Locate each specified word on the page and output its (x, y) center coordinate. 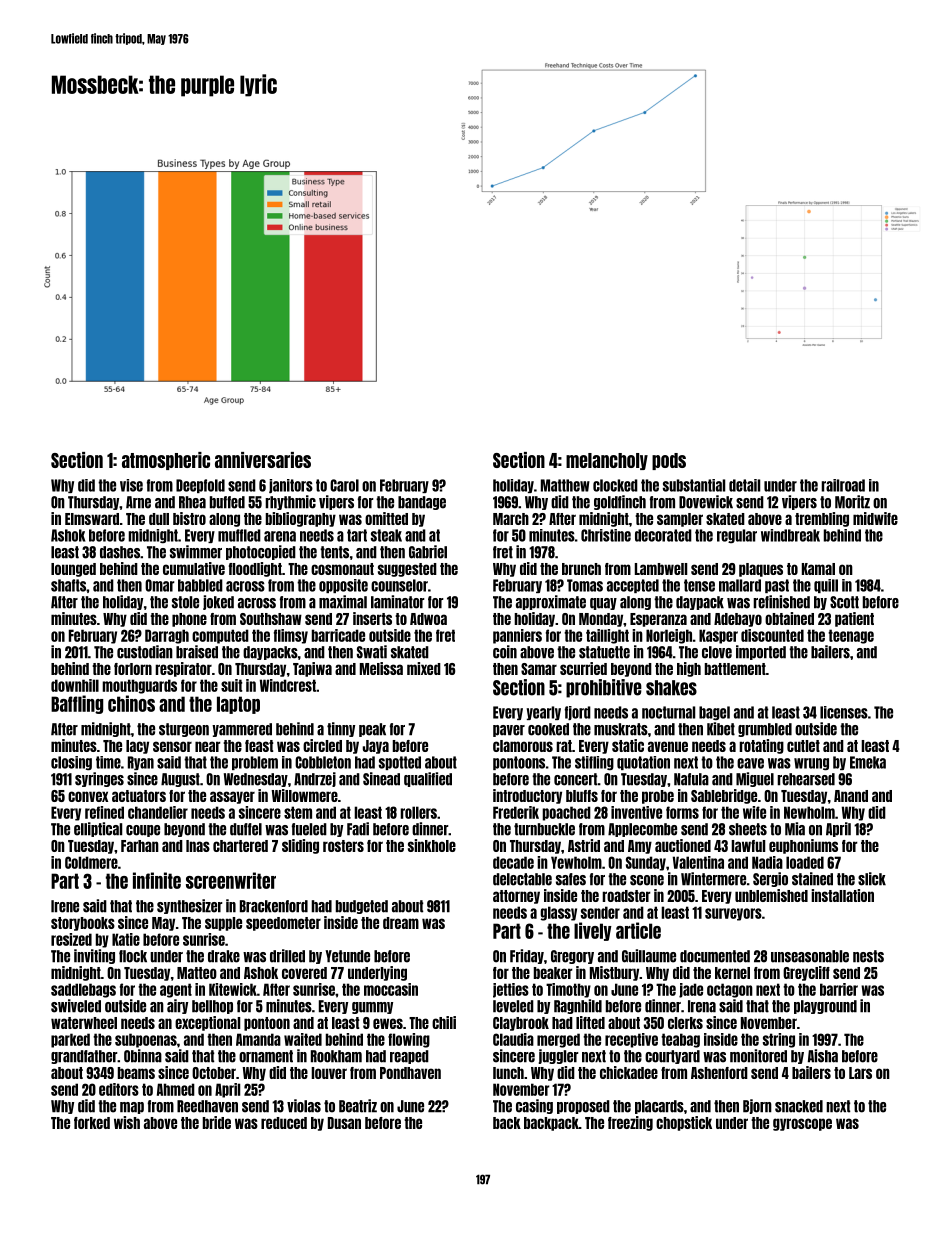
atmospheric (166, 461)
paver (509, 731)
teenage (851, 636)
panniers (517, 636)
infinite (157, 880)
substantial (694, 485)
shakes (671, 688)
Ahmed (176, 1089)
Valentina (698, 862)
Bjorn (757, 1106)
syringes (99, 779)
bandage (422, 503)
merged (558, 1040)
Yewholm (576, 862)
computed (220, 636)
